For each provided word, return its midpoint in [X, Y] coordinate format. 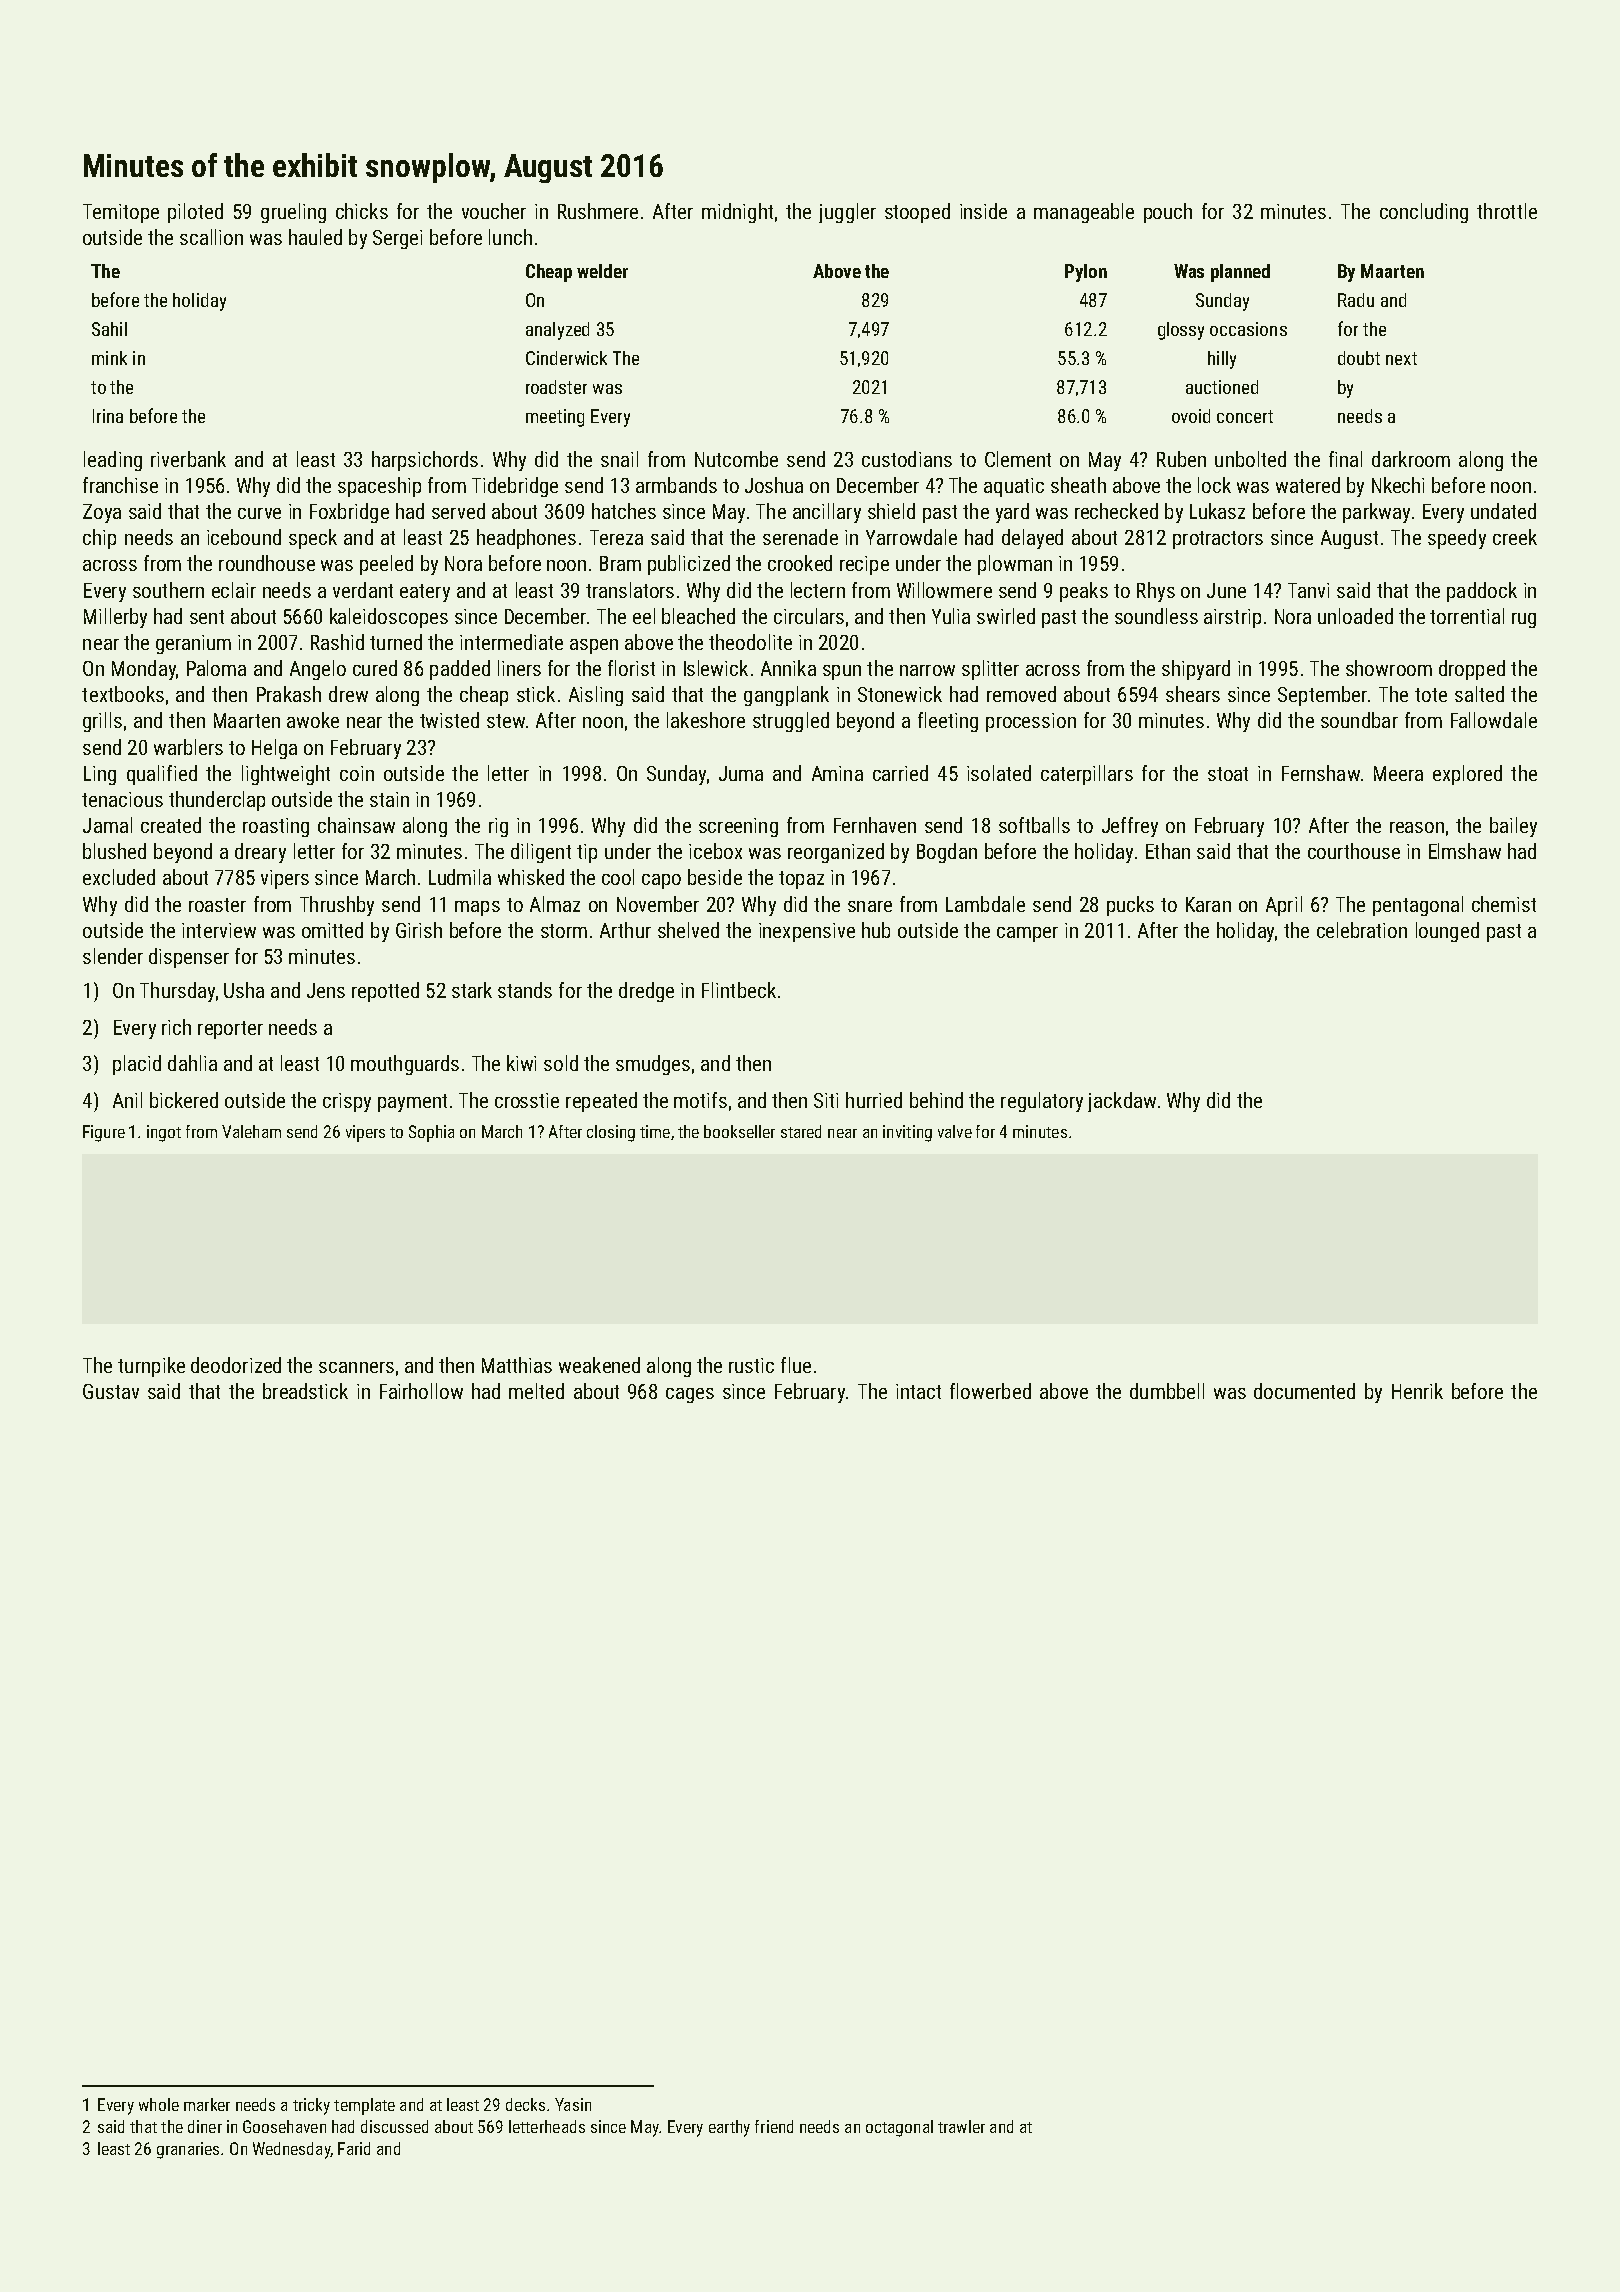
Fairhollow [421, 1391]
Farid [354, 2148]
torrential [1467, 616]
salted [1479, 694]
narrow [927, 670]
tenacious [122, 799]
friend [774, 2126]
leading [113, 461]
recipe [864, 565]
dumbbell [1167, 1391]
